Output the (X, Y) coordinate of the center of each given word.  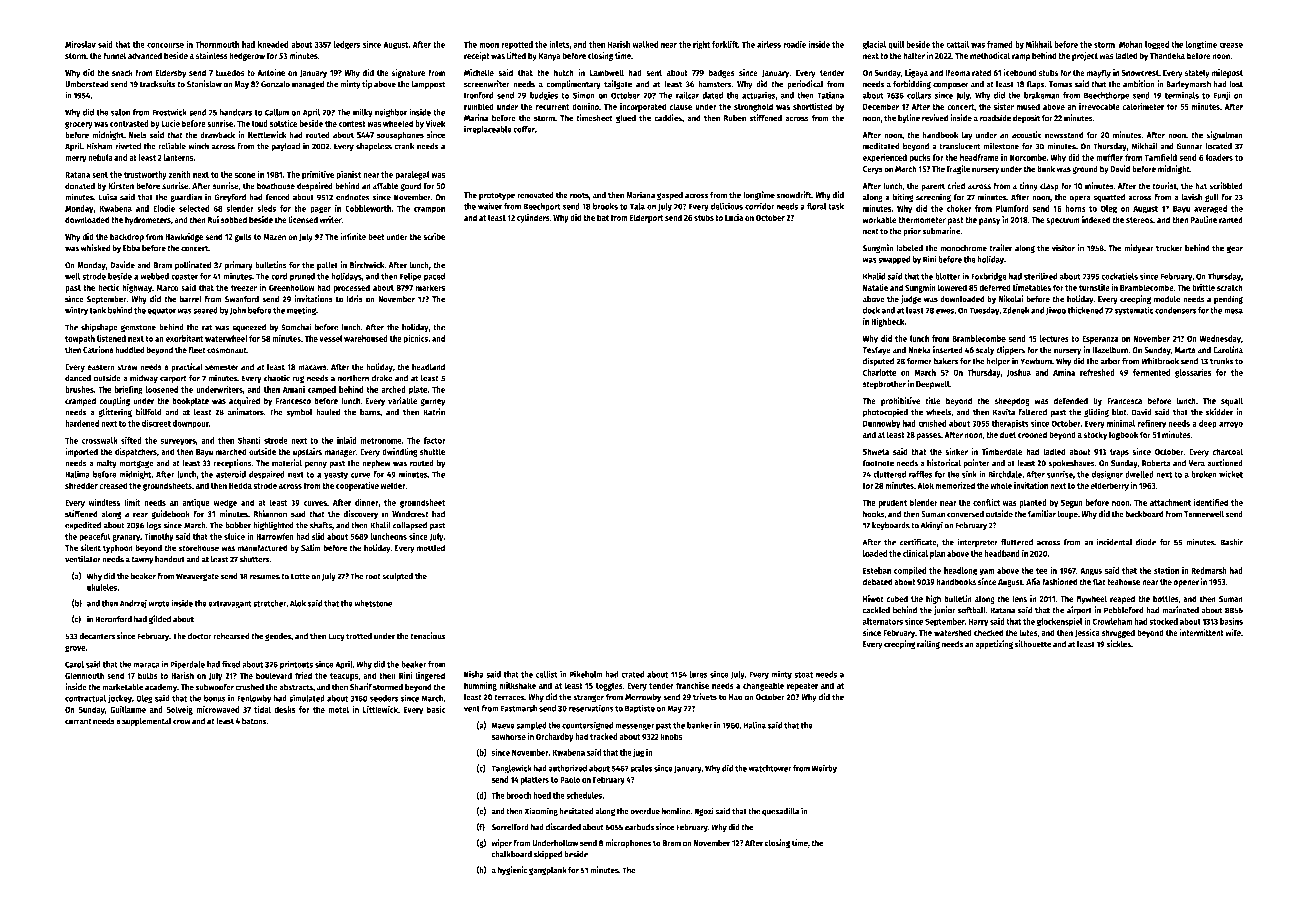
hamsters (714, 84)
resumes (264, 577)
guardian (186, 198)
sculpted (397, 577)
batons (254, 721)
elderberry (1109, 486)
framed (1000, 44)
